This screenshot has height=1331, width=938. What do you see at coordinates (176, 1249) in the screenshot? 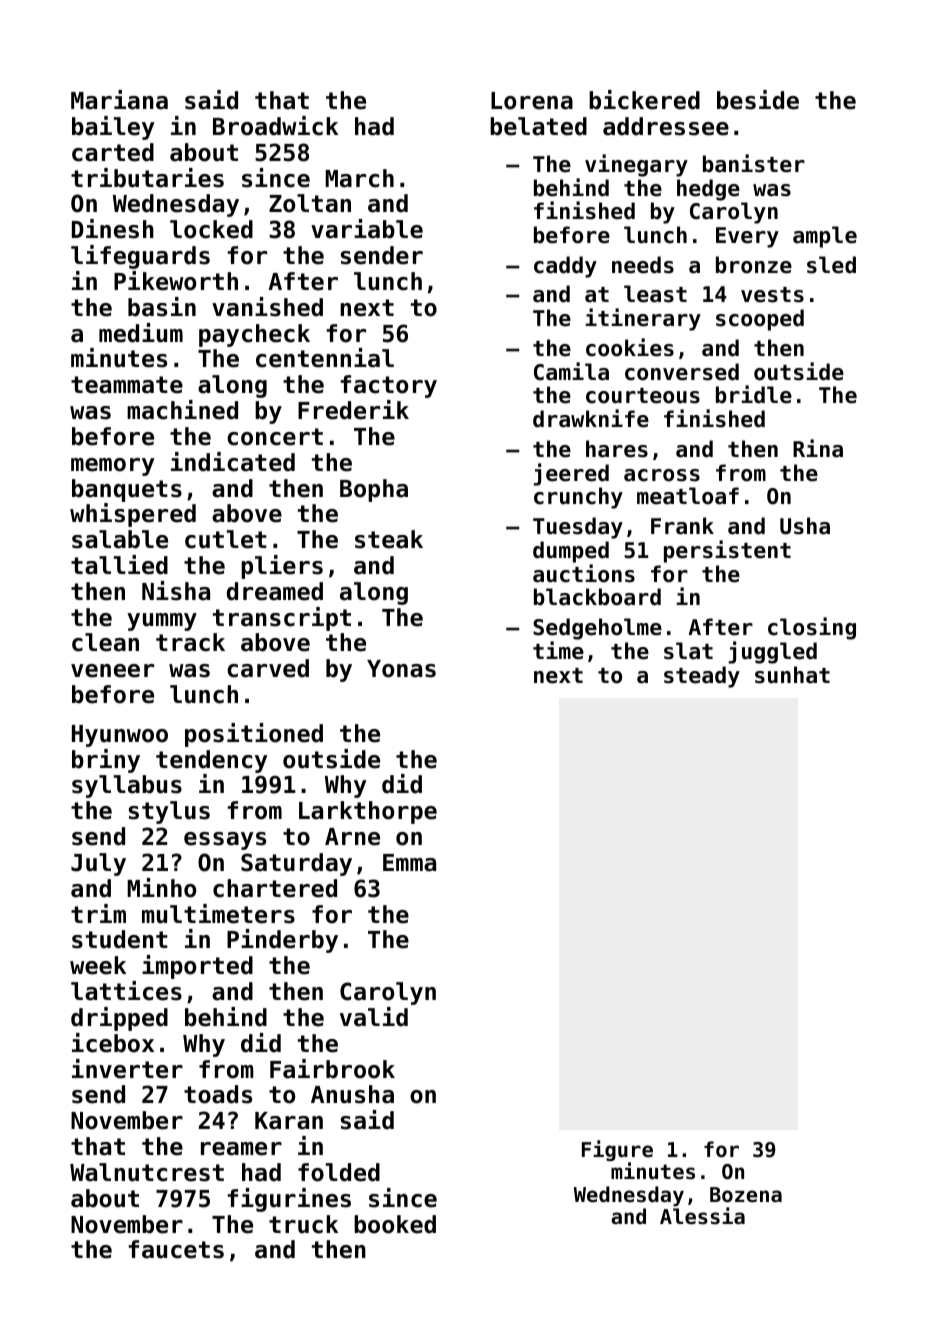
I see `faucets` at bounding box center [176, 1249].
